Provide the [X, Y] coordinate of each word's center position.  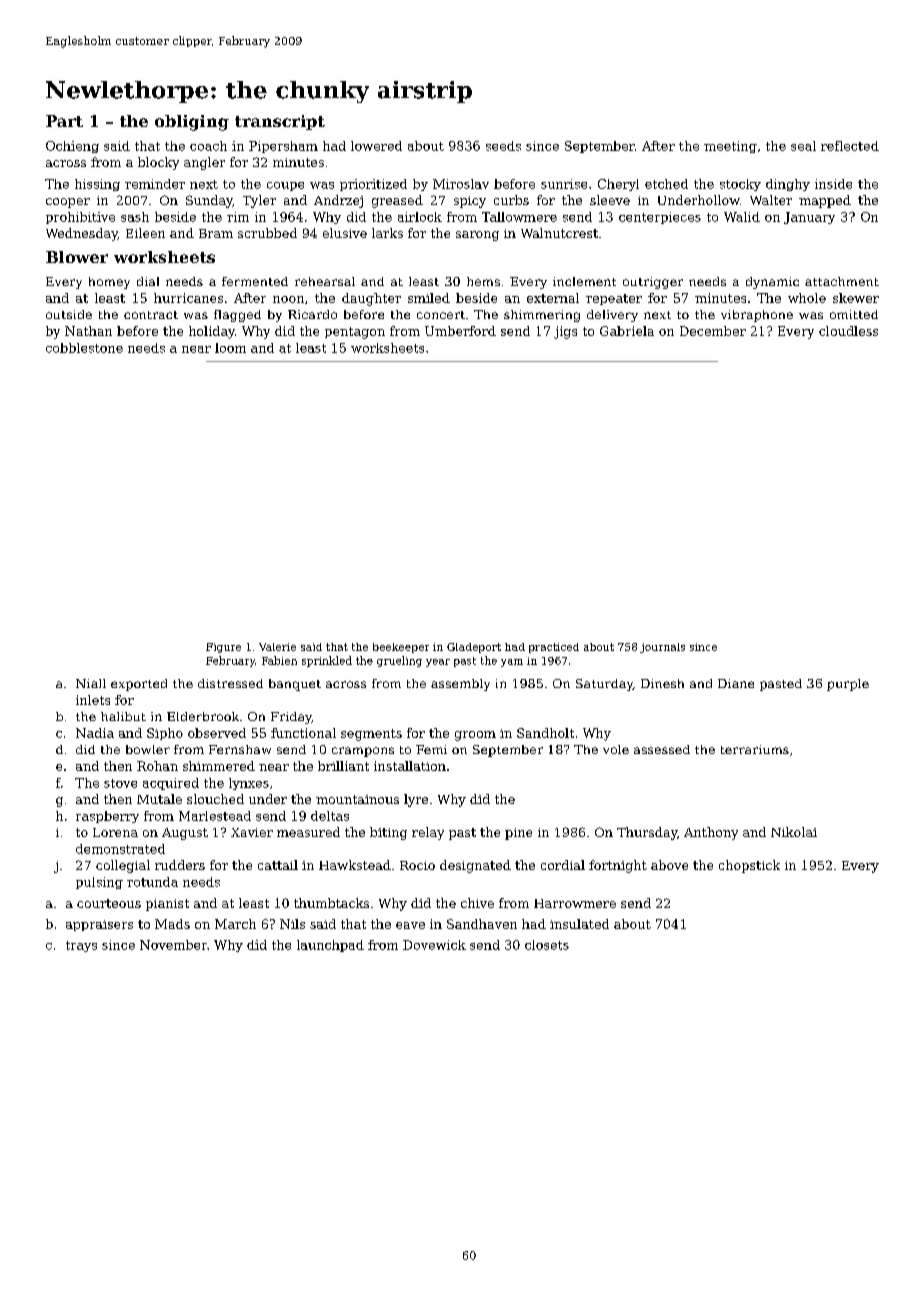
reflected [850, 146]
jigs [565, 332]
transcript [280, 122]
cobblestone [84, 348]
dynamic [772, 283]
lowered [376, 146]
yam [512, 663]
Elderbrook [203, 716]
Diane [736, 683]
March [235, 924]
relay [428, 833]
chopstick [749, 866]
